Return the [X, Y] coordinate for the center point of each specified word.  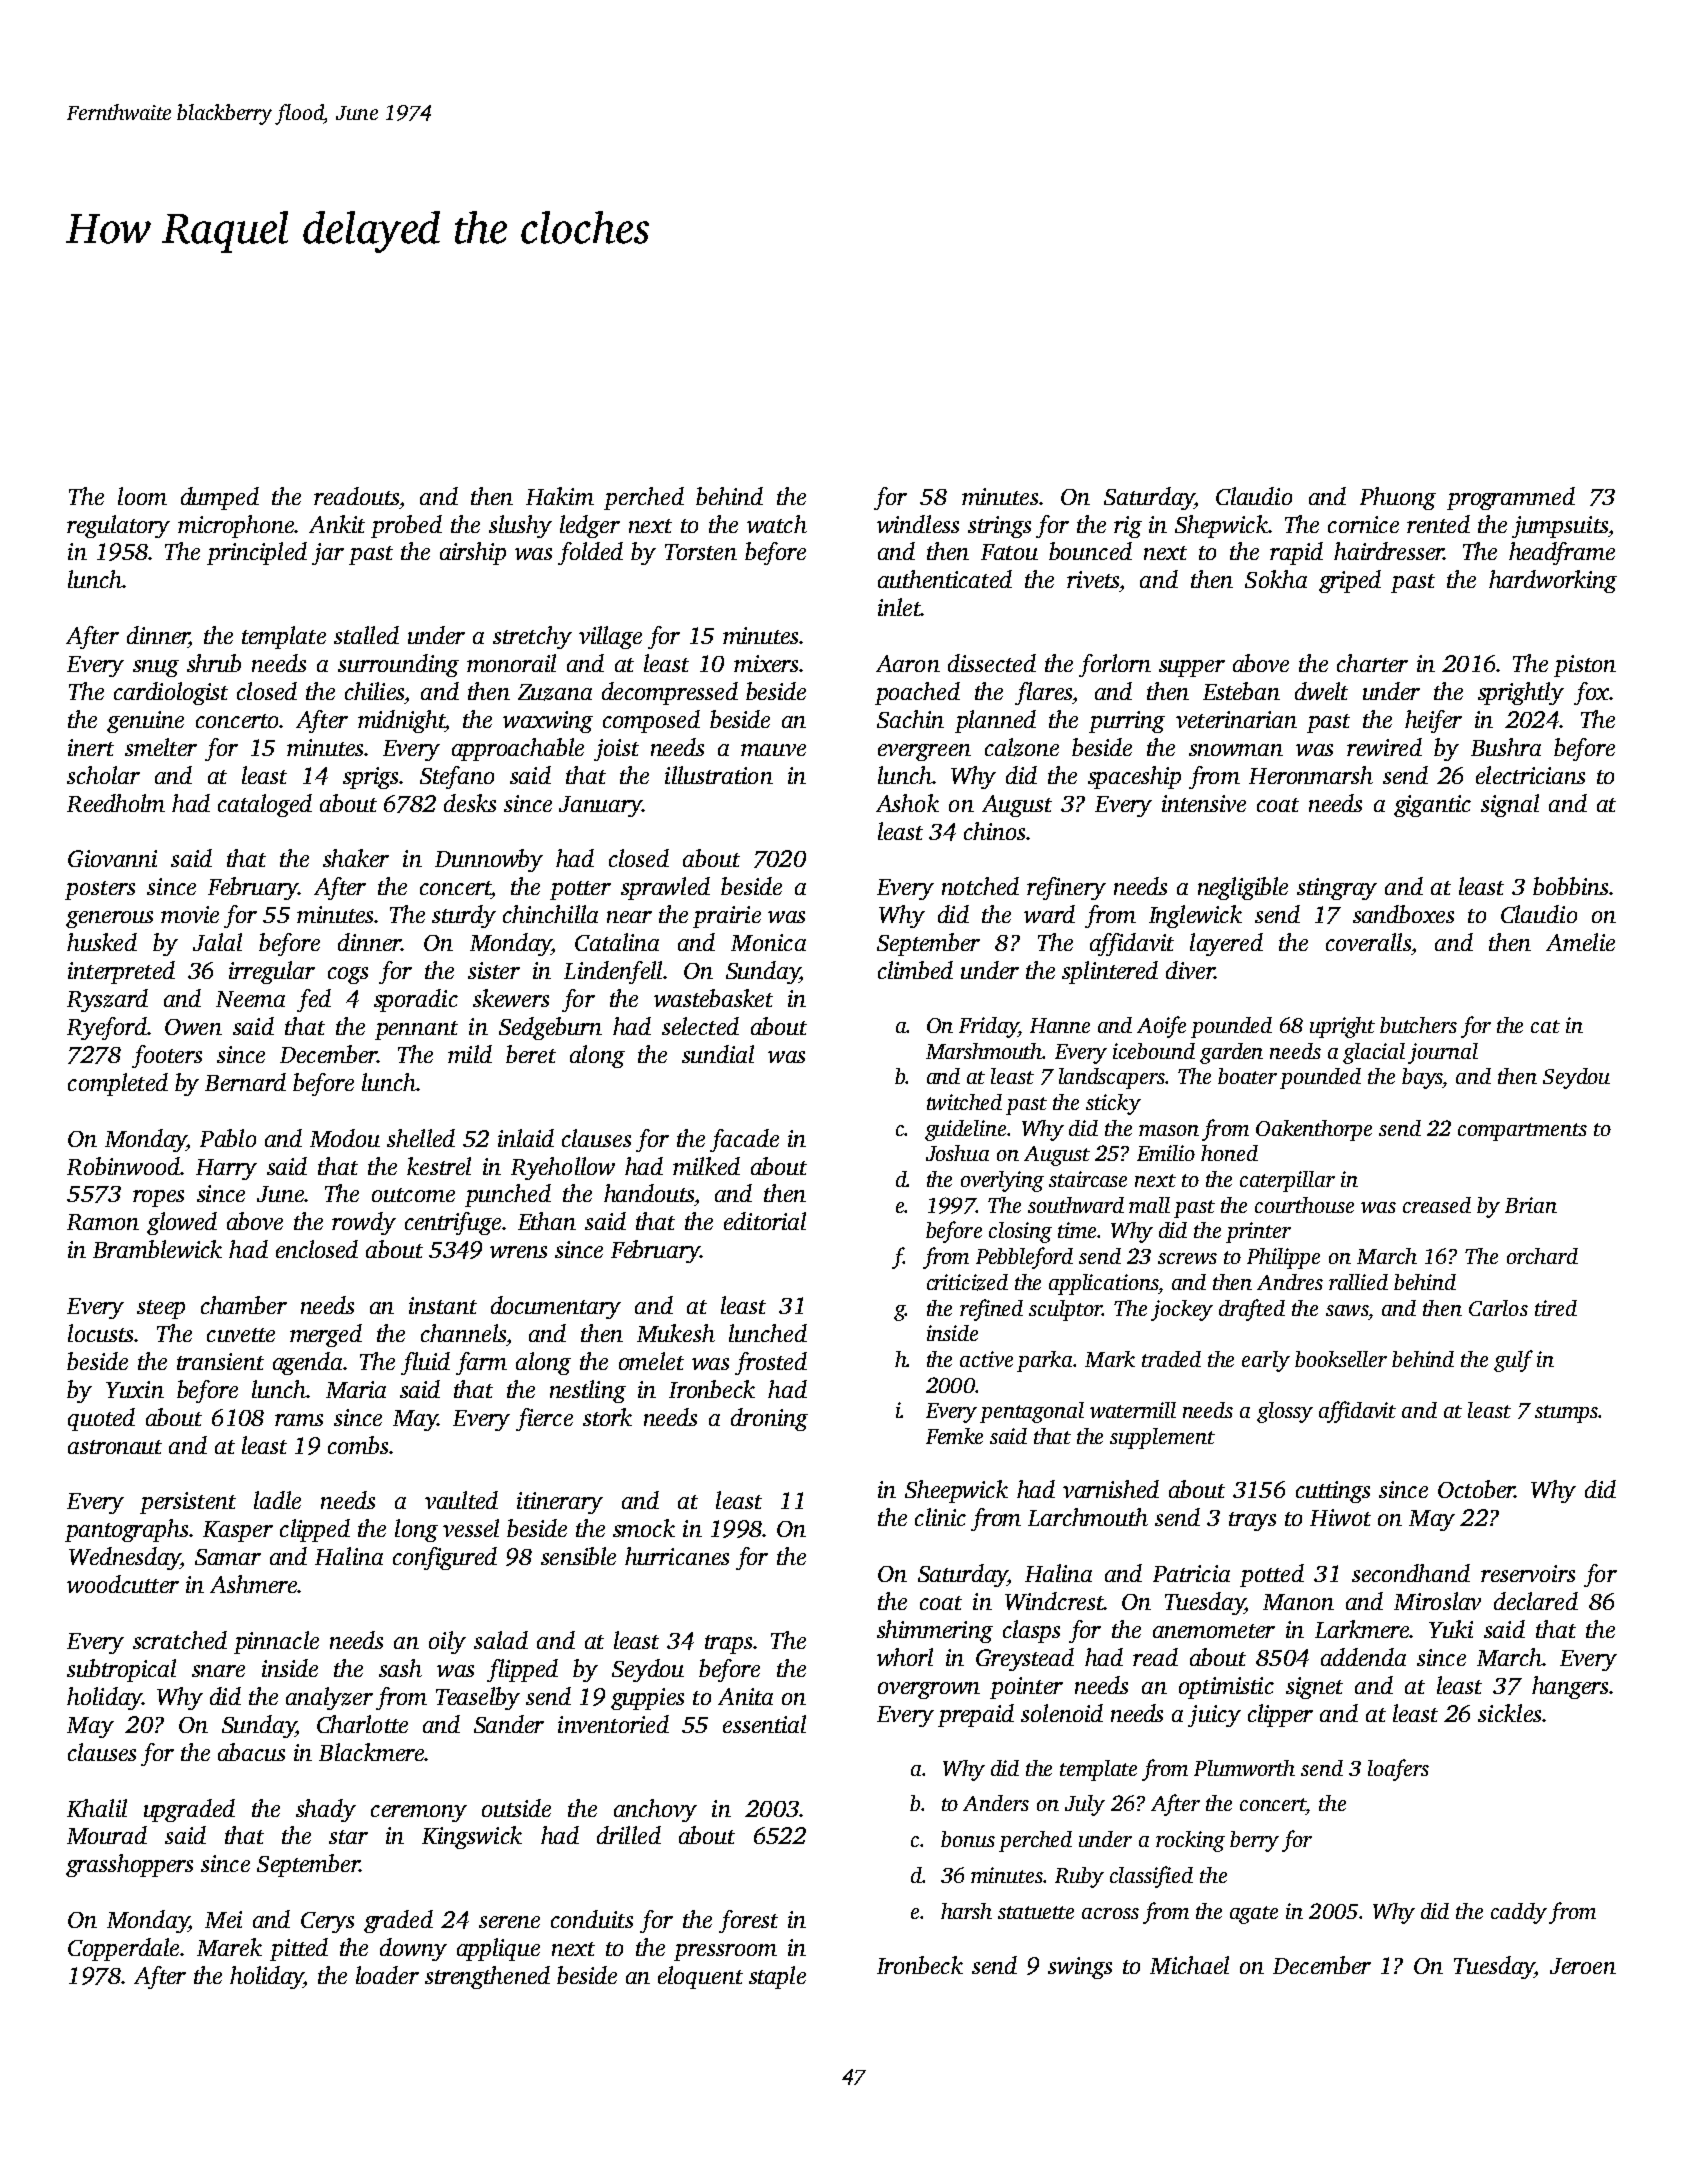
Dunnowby [489, 860]
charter [1372, 663]
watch [777, 524]
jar [328, 554]
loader [387, 1975]
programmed [1511, 498]
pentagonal [1032, 1412]
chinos [994, 831]
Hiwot [1340, 1517]
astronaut [115, 1447]
